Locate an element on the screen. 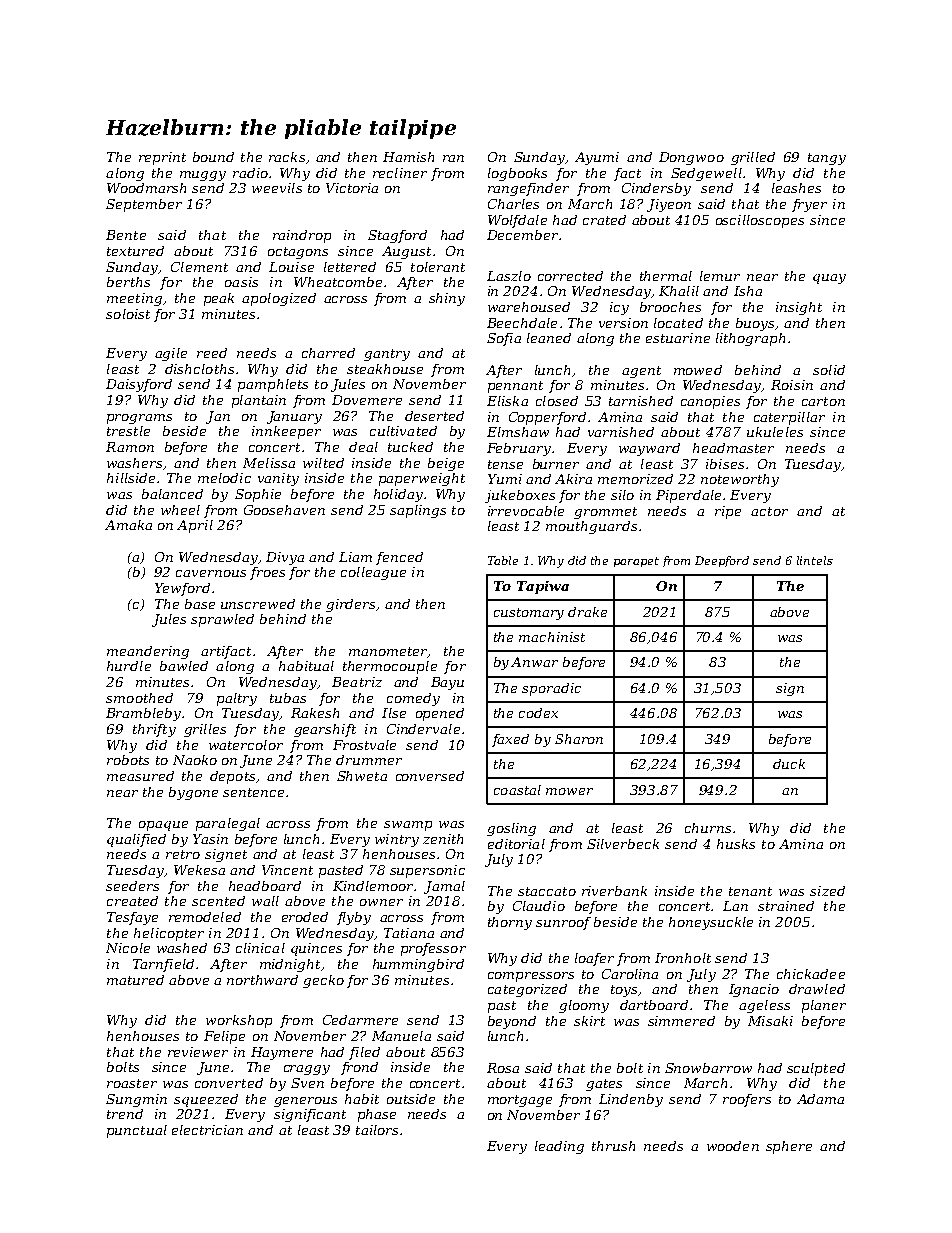 This screenshot has height=1233, width=952. cavernous is located at coordinates (211, 573).
